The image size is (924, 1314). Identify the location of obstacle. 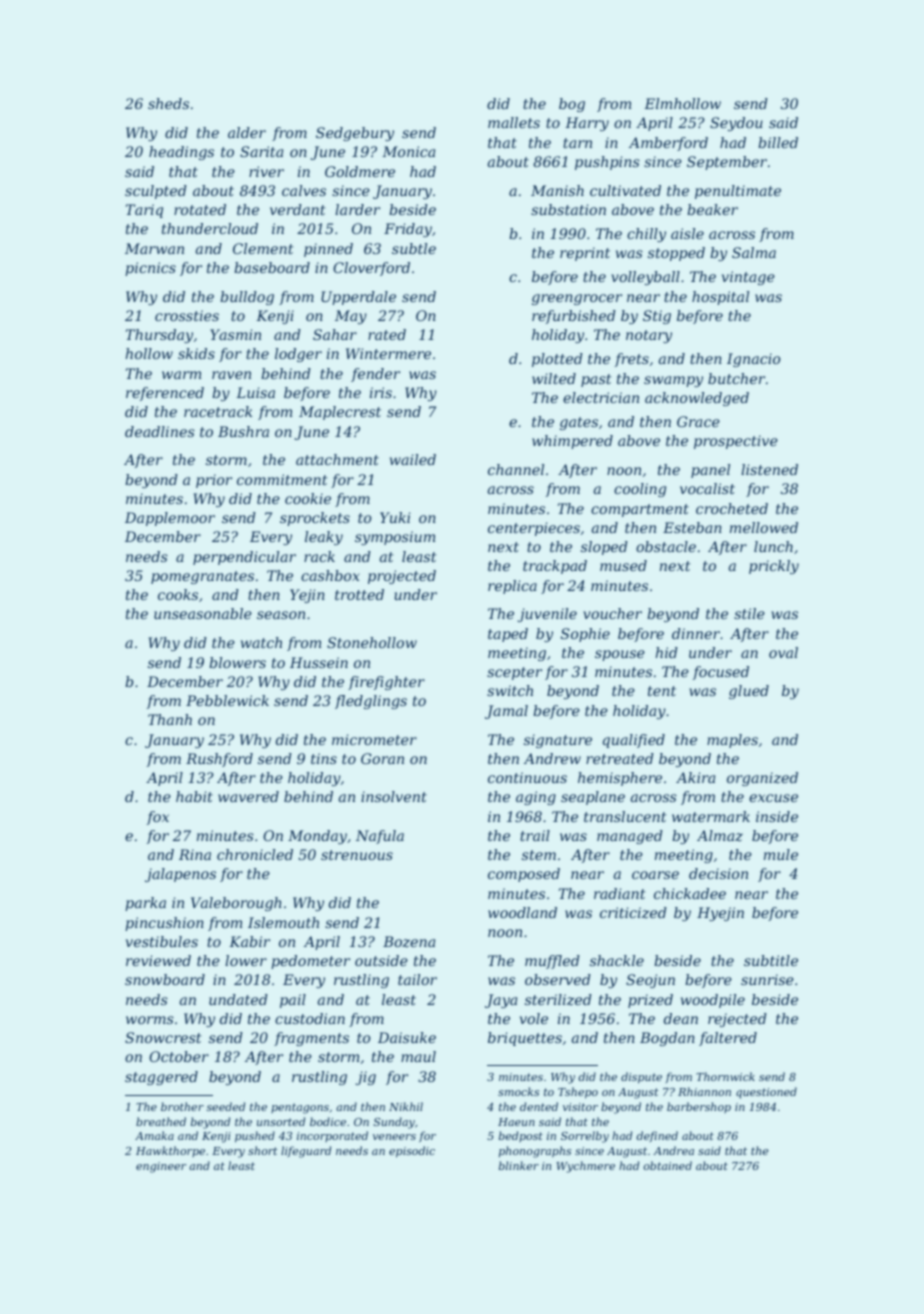
(666, 546).
